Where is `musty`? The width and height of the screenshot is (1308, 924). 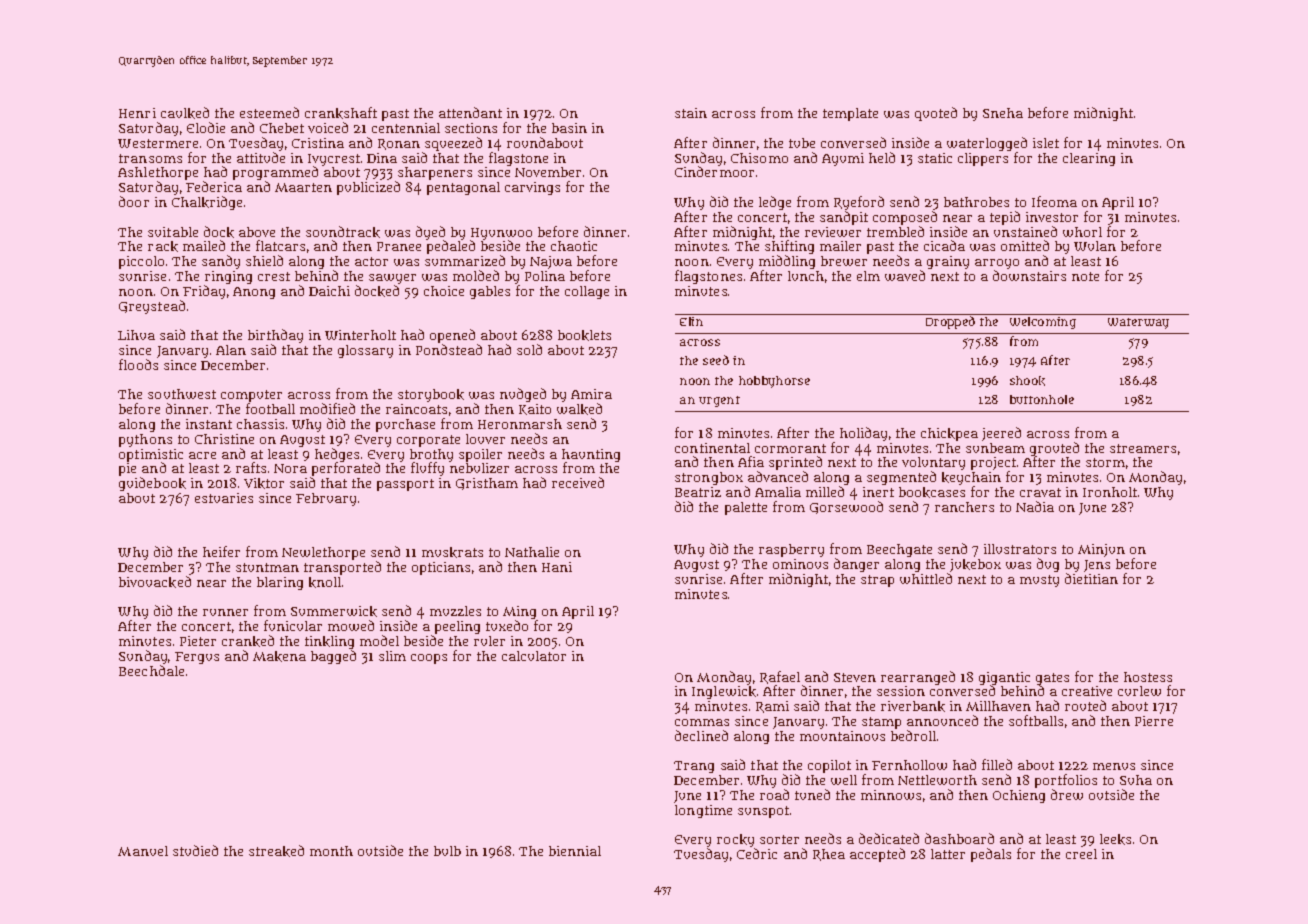
musty is located at coordinates (1039, 581).
